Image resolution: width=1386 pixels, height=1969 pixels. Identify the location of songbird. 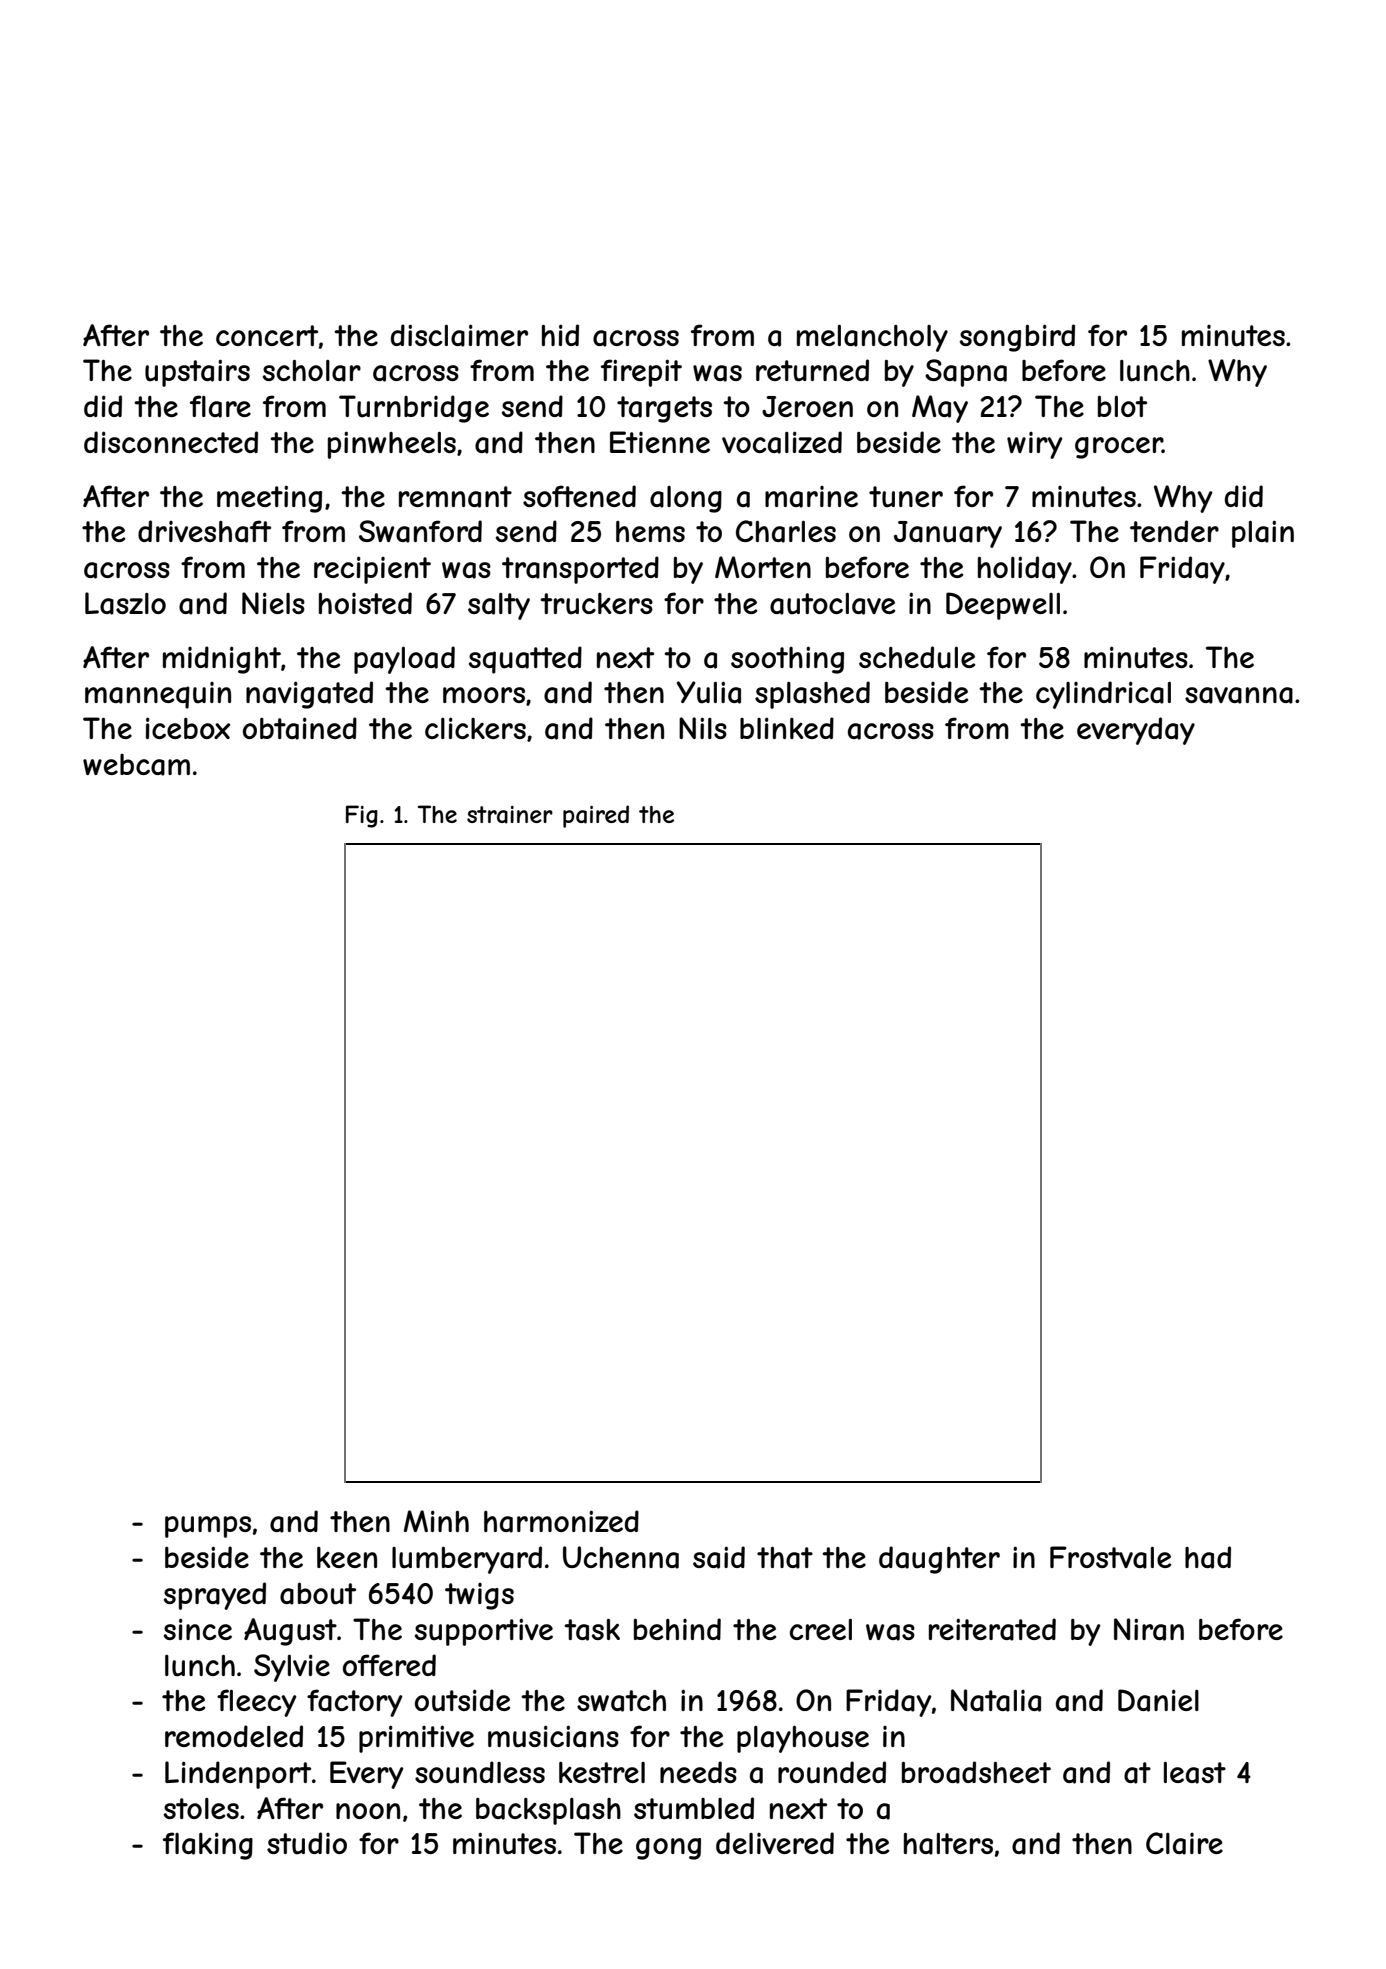
(1017, 338).
